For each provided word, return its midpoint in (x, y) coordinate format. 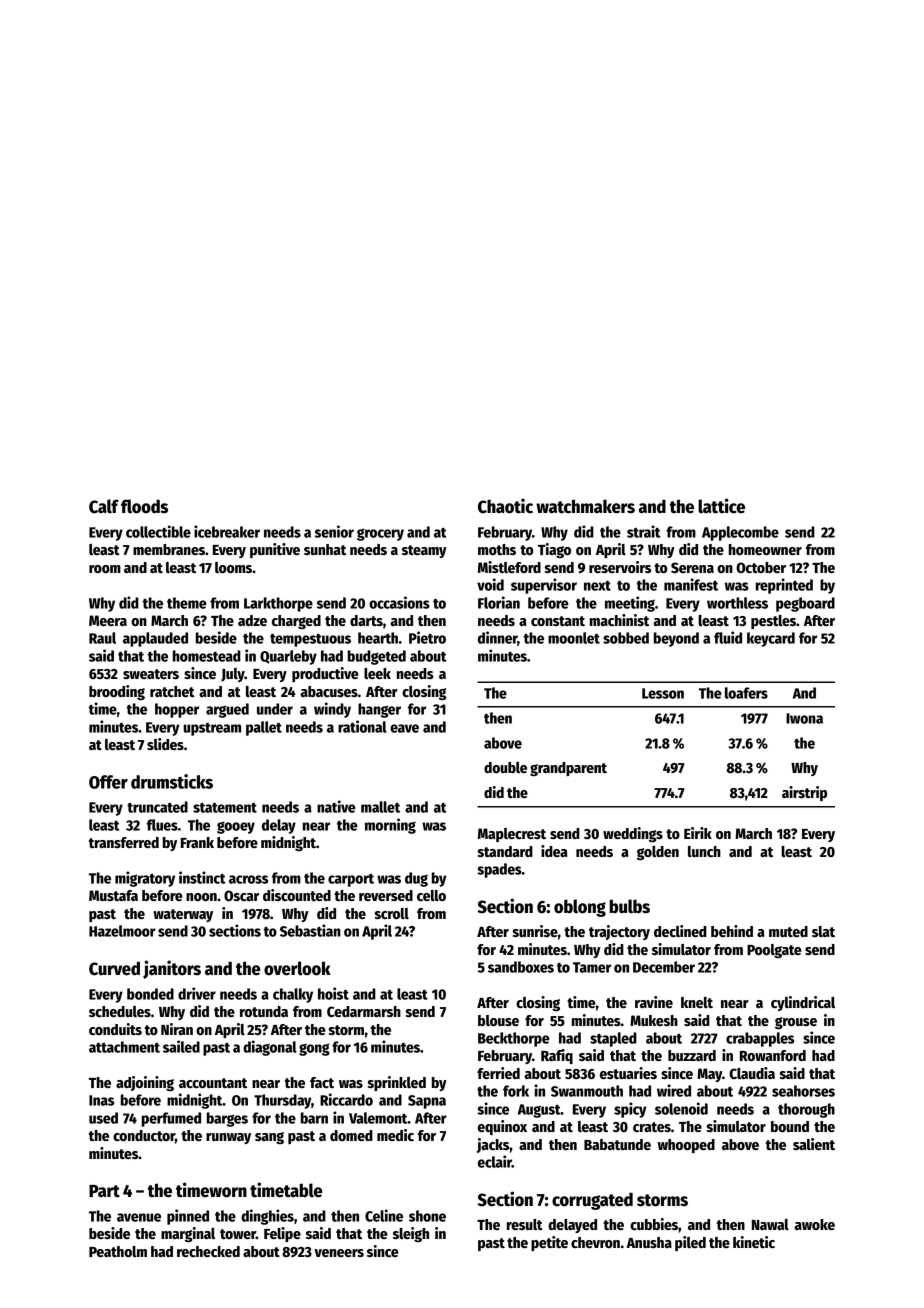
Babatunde (617, 1144)
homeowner (765, 549)
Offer (108, 782)
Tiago (554, 550)
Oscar (241, 895)
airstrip (804, 793)
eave (404, 728)
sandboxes (521, 967)
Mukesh (654, 1020)
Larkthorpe (278, 604)
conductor (144, 1135)
